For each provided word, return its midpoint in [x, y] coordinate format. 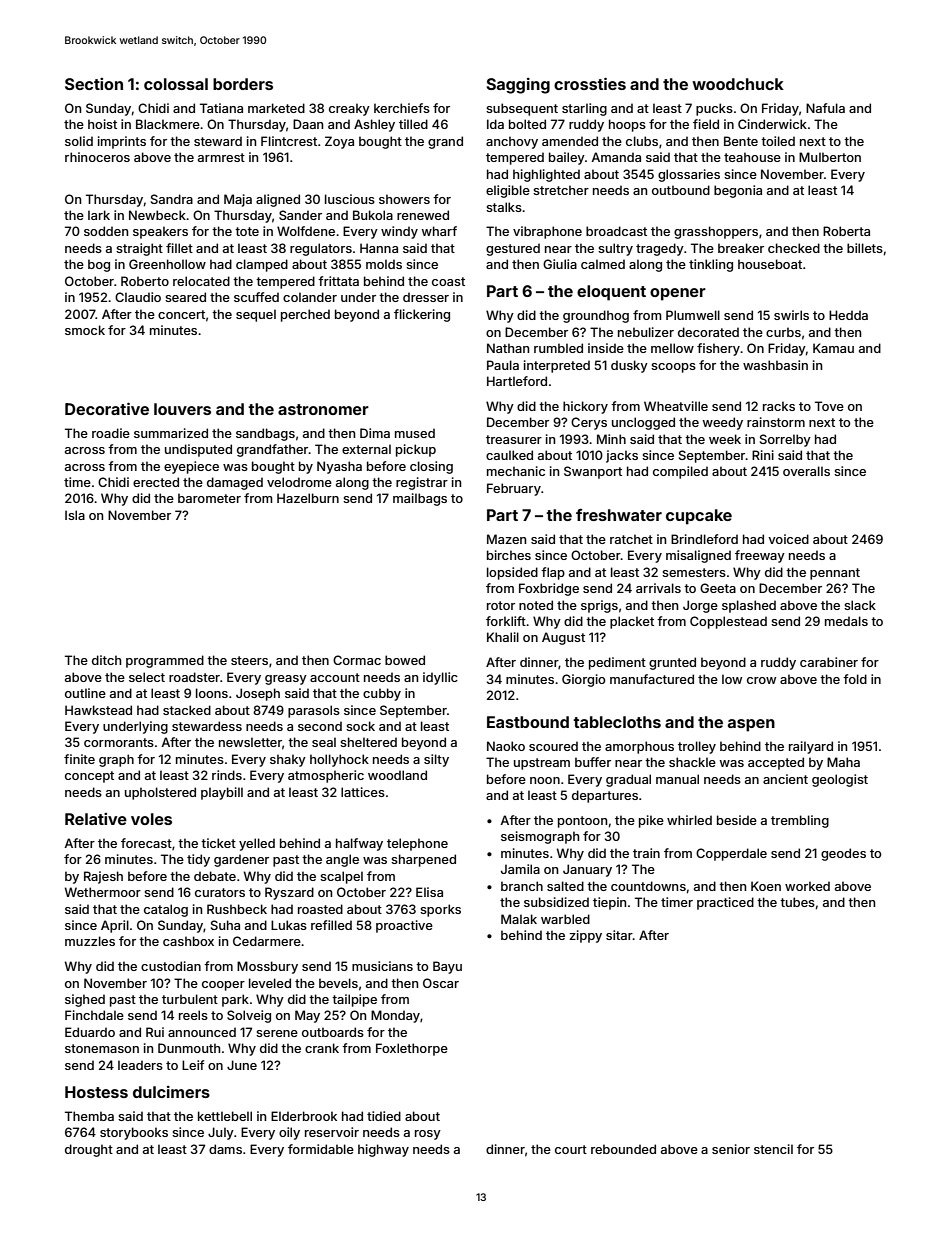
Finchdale [94, 1015]
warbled [565, 919]
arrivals [658, 588]
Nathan [508, 348]
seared [185, 297]
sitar [619, 935]
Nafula [825, 108]
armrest [221, 157]
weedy [722, 423]
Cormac [357, 660]
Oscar [441, 983]
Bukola [373, 215]
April [115, 926]
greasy [286, 680]
